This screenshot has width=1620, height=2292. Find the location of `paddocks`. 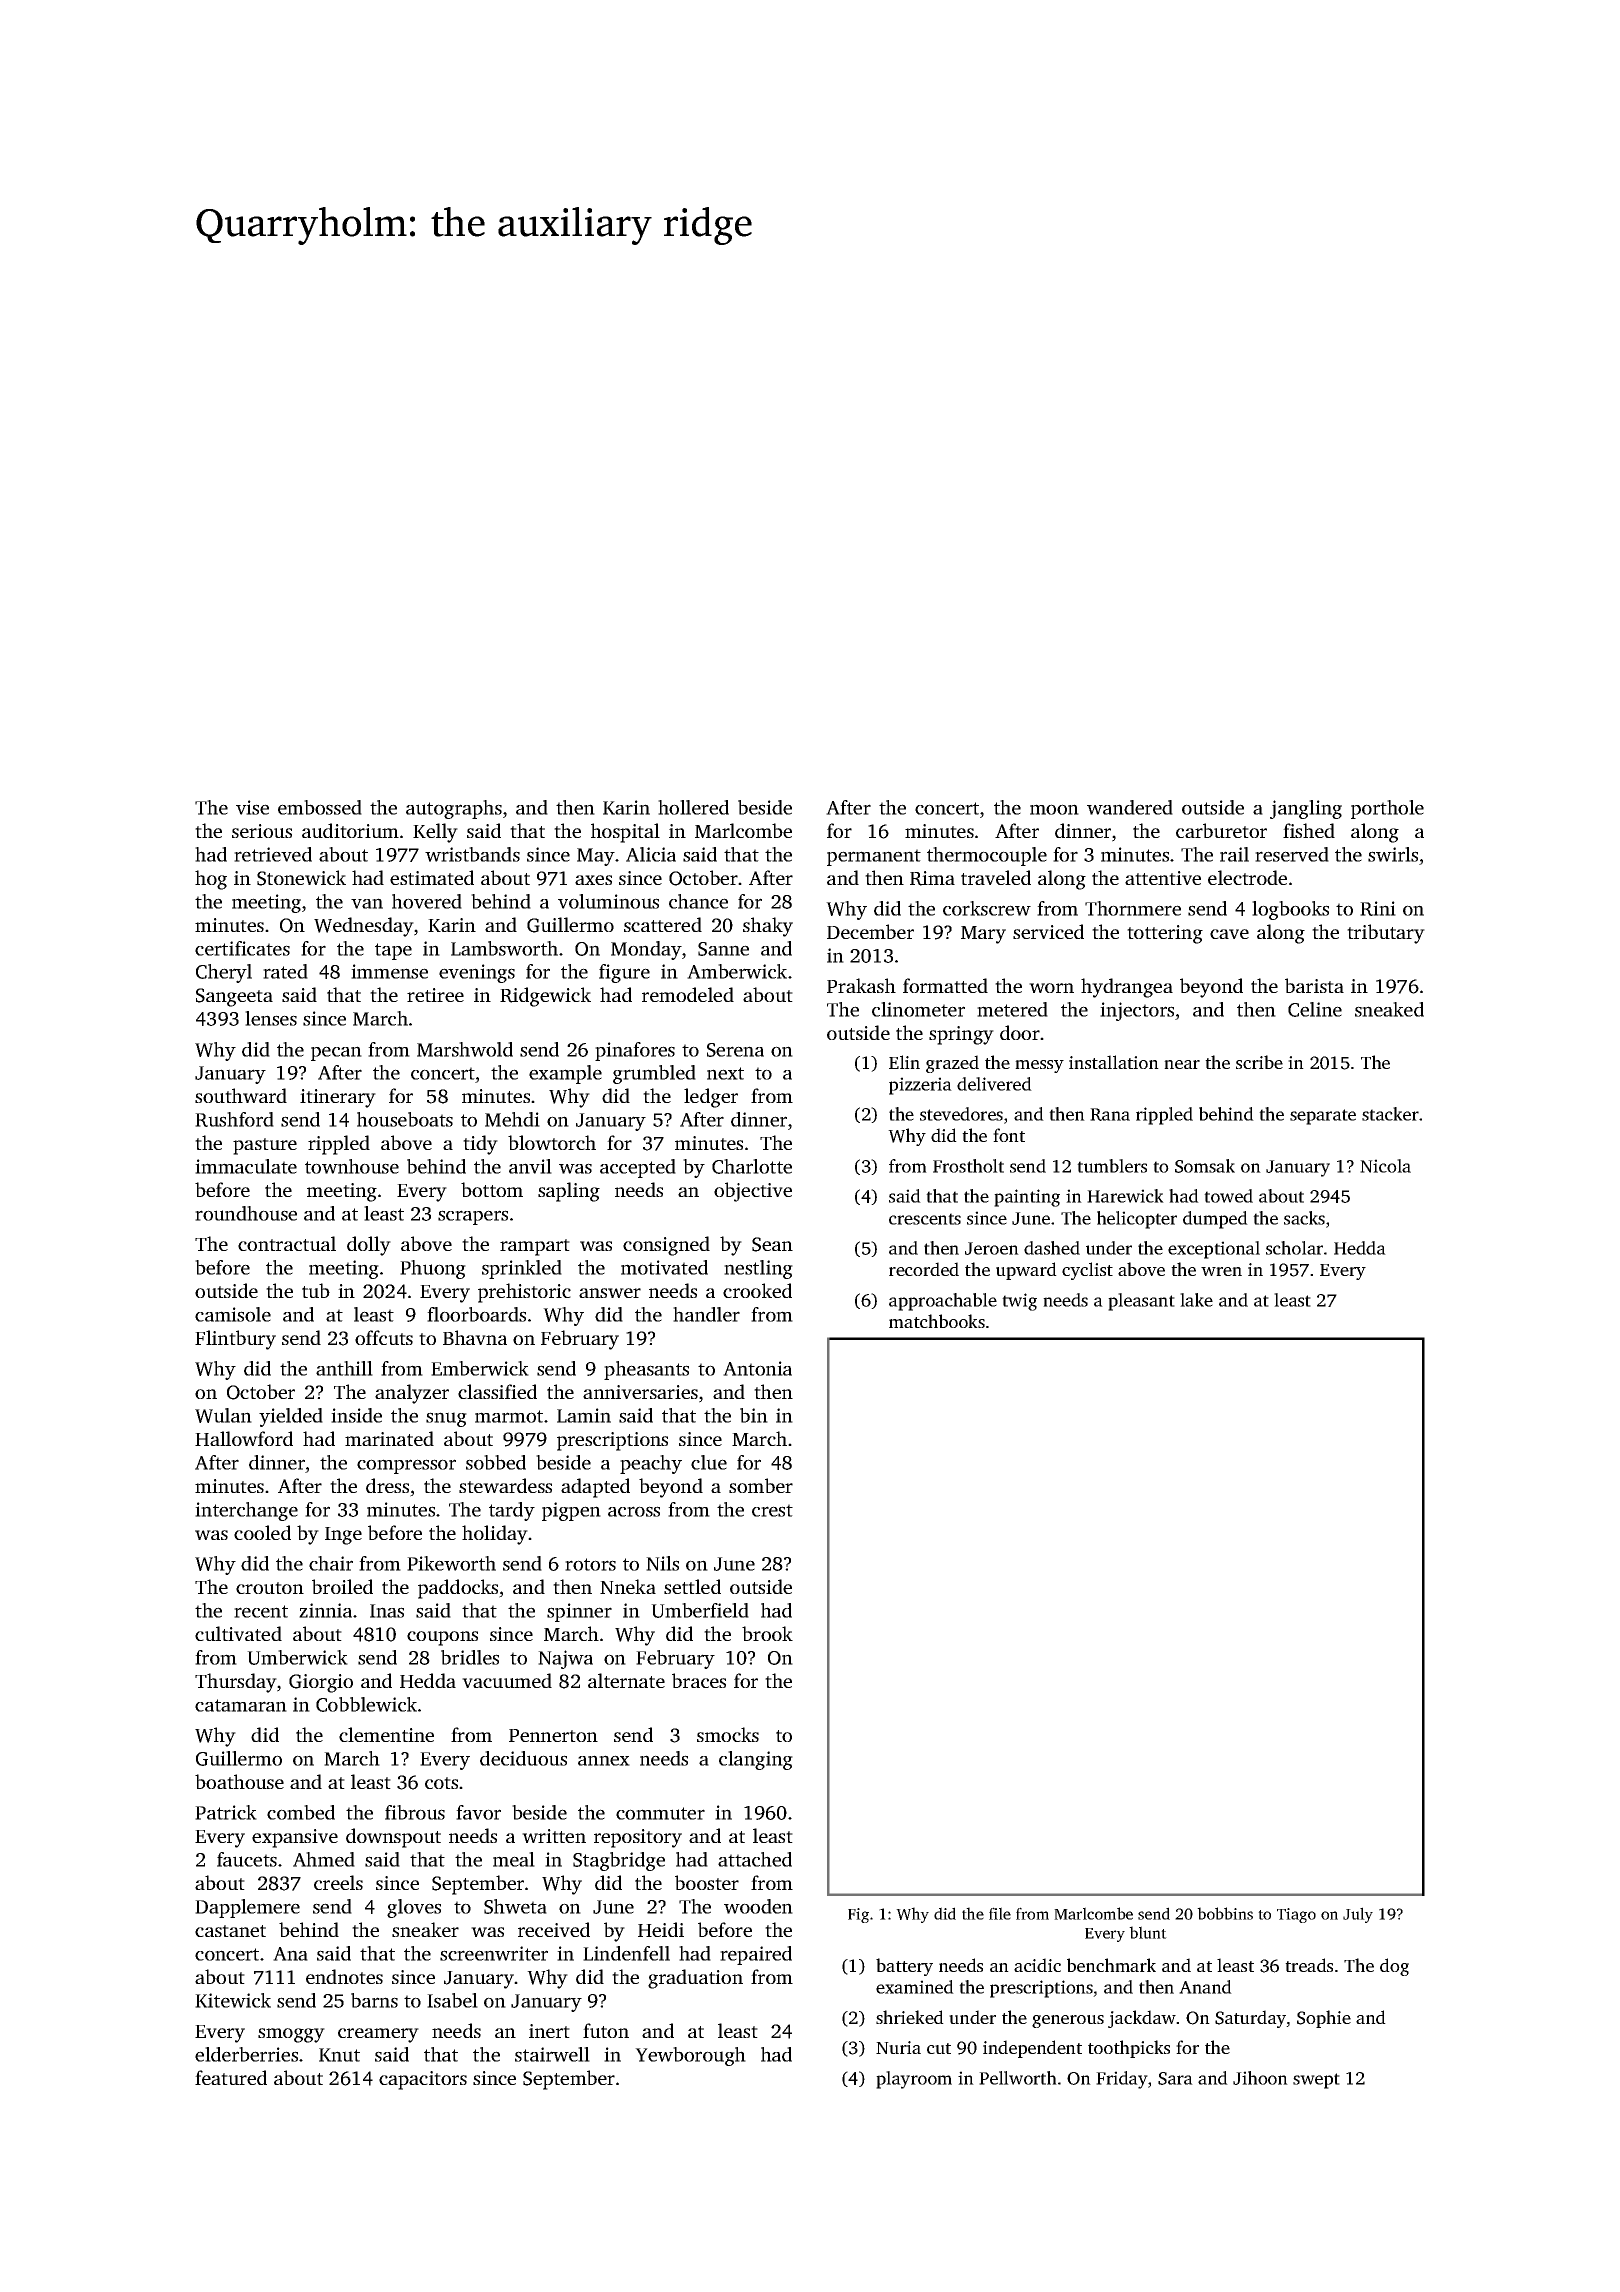

paddocks is located at coordinates (458, 1589).
